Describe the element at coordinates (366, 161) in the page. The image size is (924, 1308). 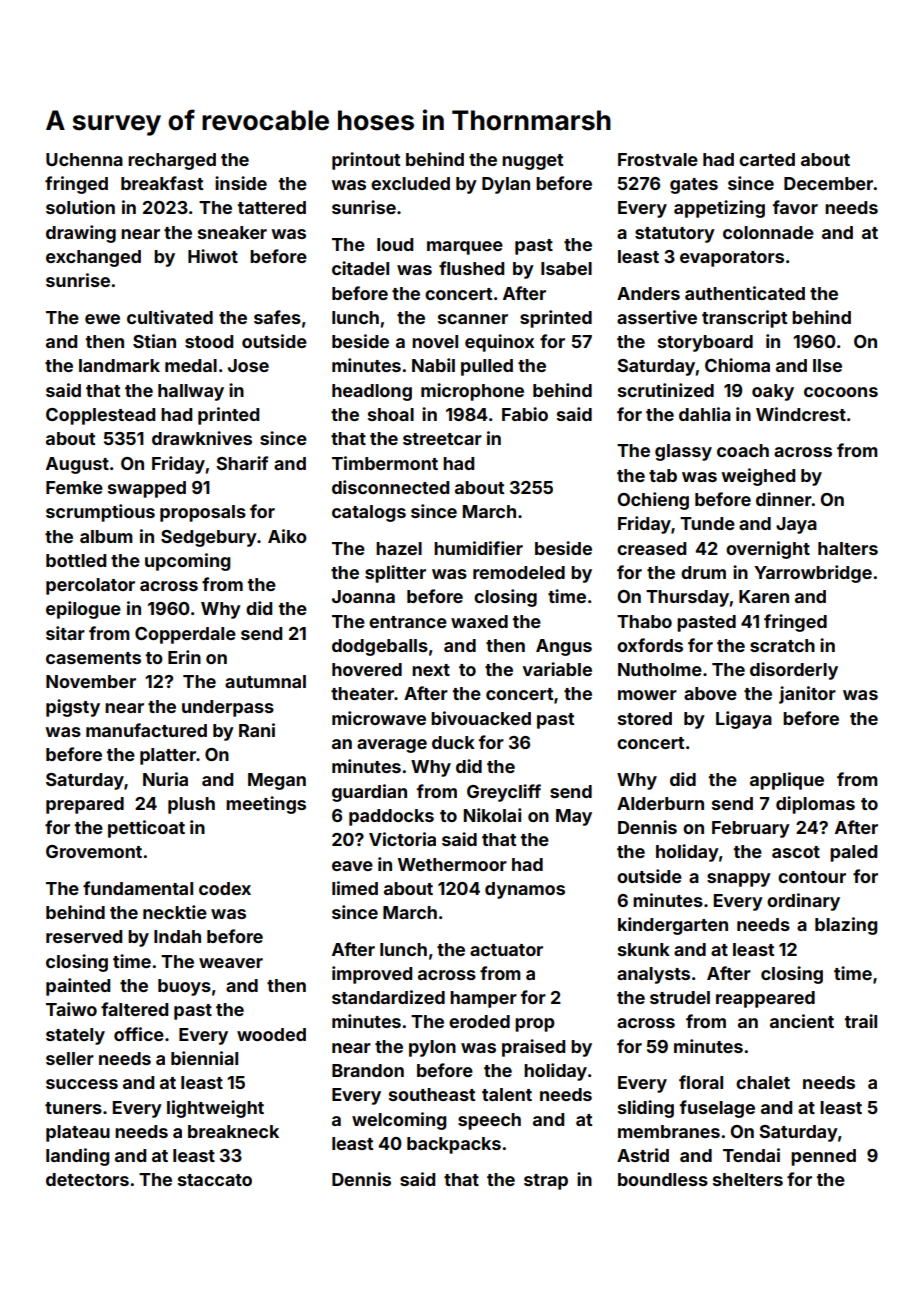
I see `printout` at that location.
